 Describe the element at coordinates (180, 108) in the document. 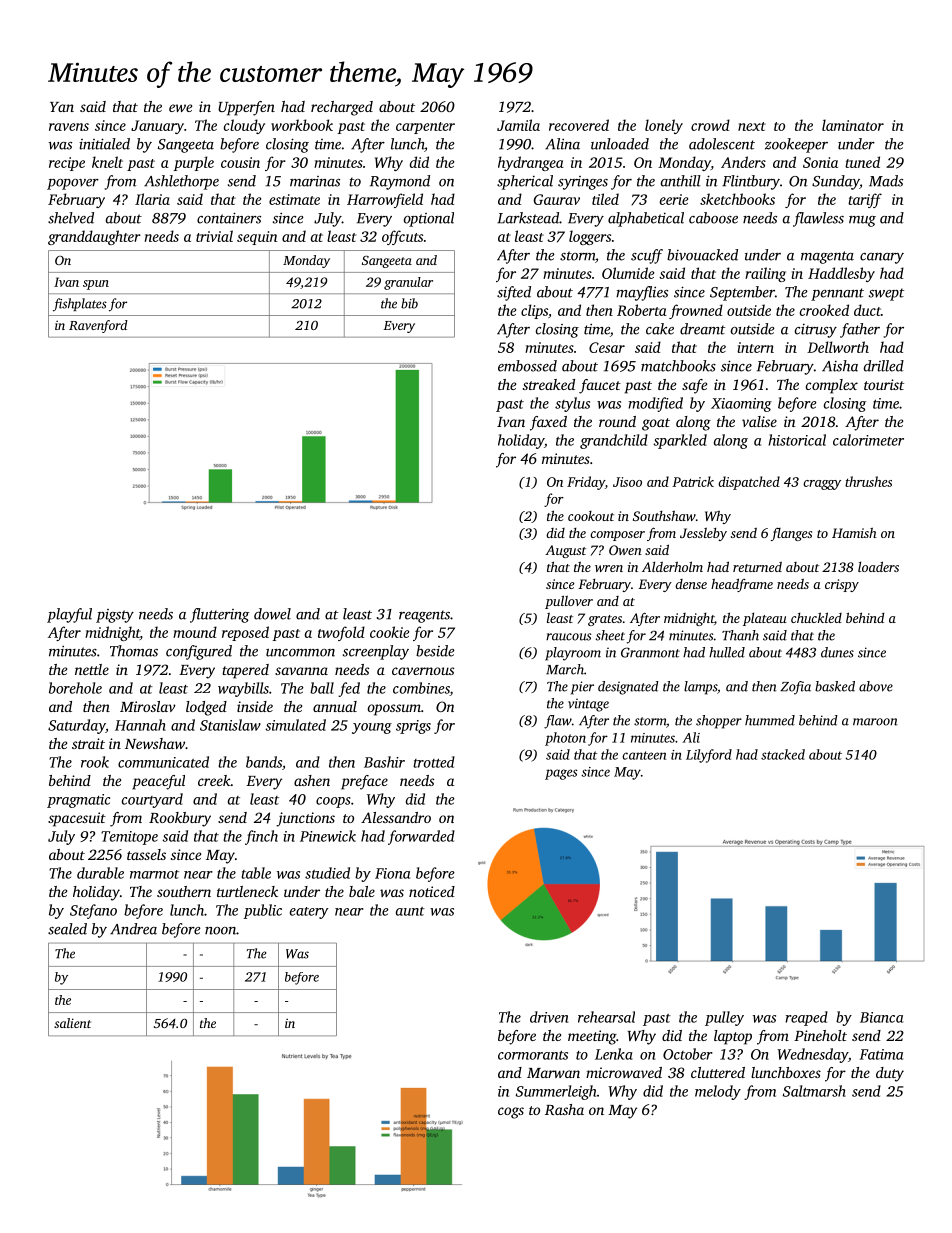

I see `ewe` at that location.
